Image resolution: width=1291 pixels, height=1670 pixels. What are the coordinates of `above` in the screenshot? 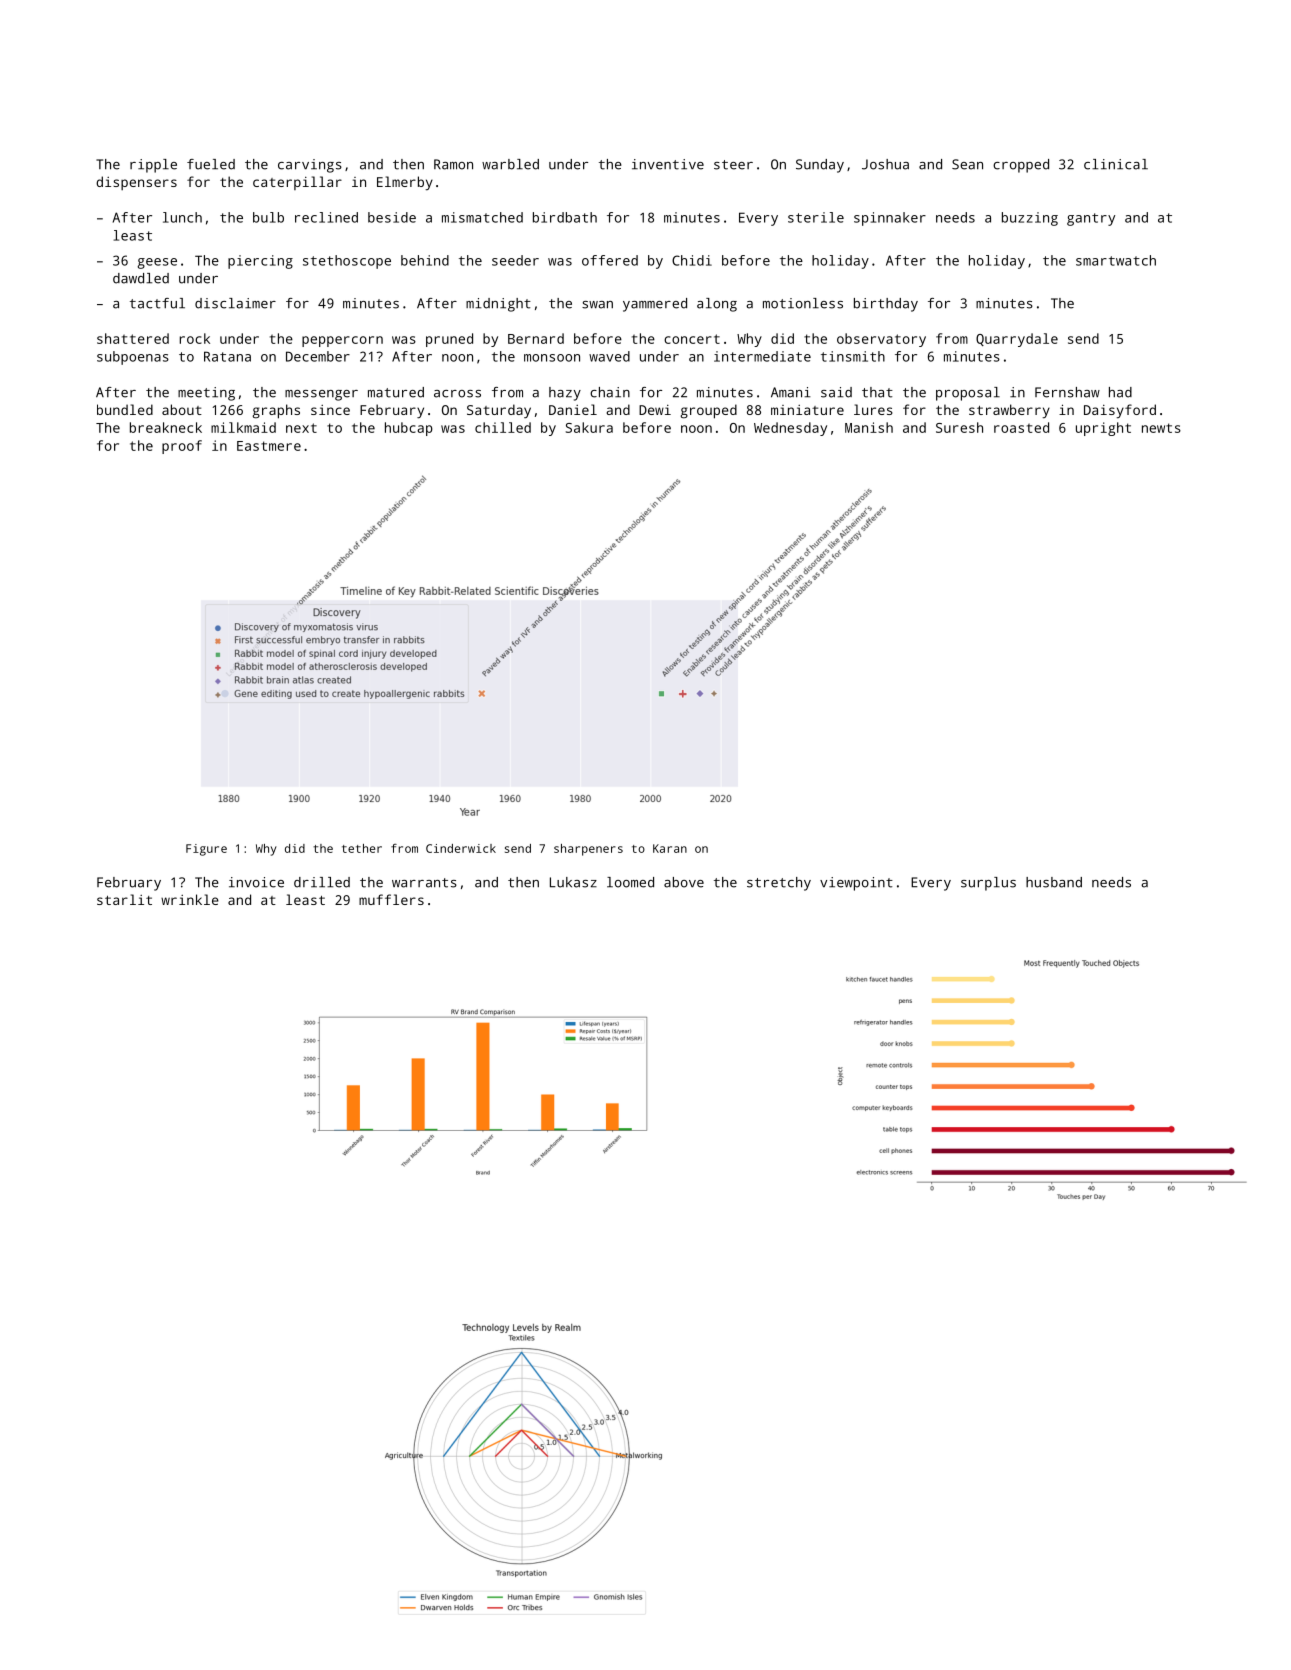 It's located at (684, 882).
